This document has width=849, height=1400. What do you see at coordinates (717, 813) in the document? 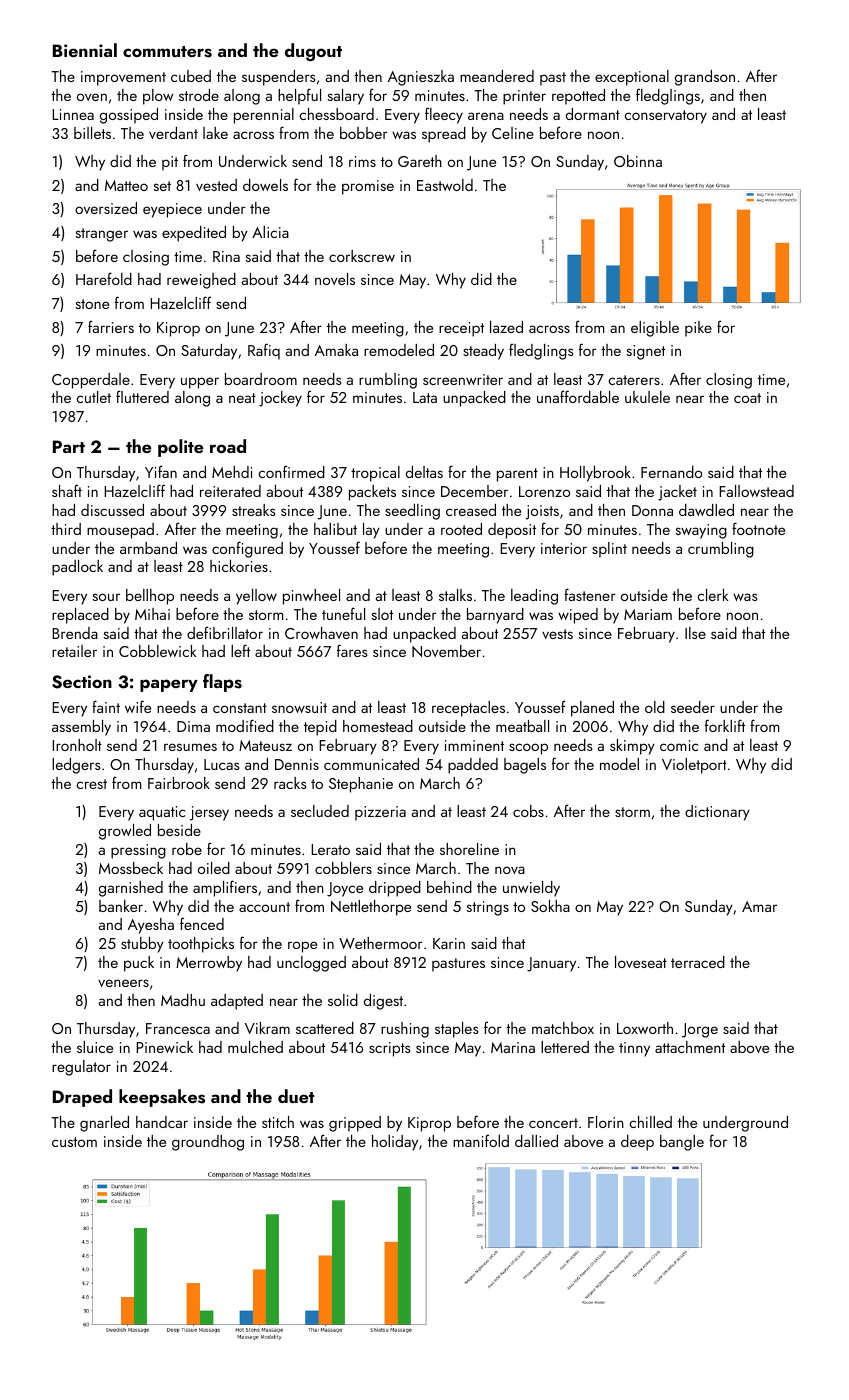
I see `dictionary` at bounding box center [717, 813].
